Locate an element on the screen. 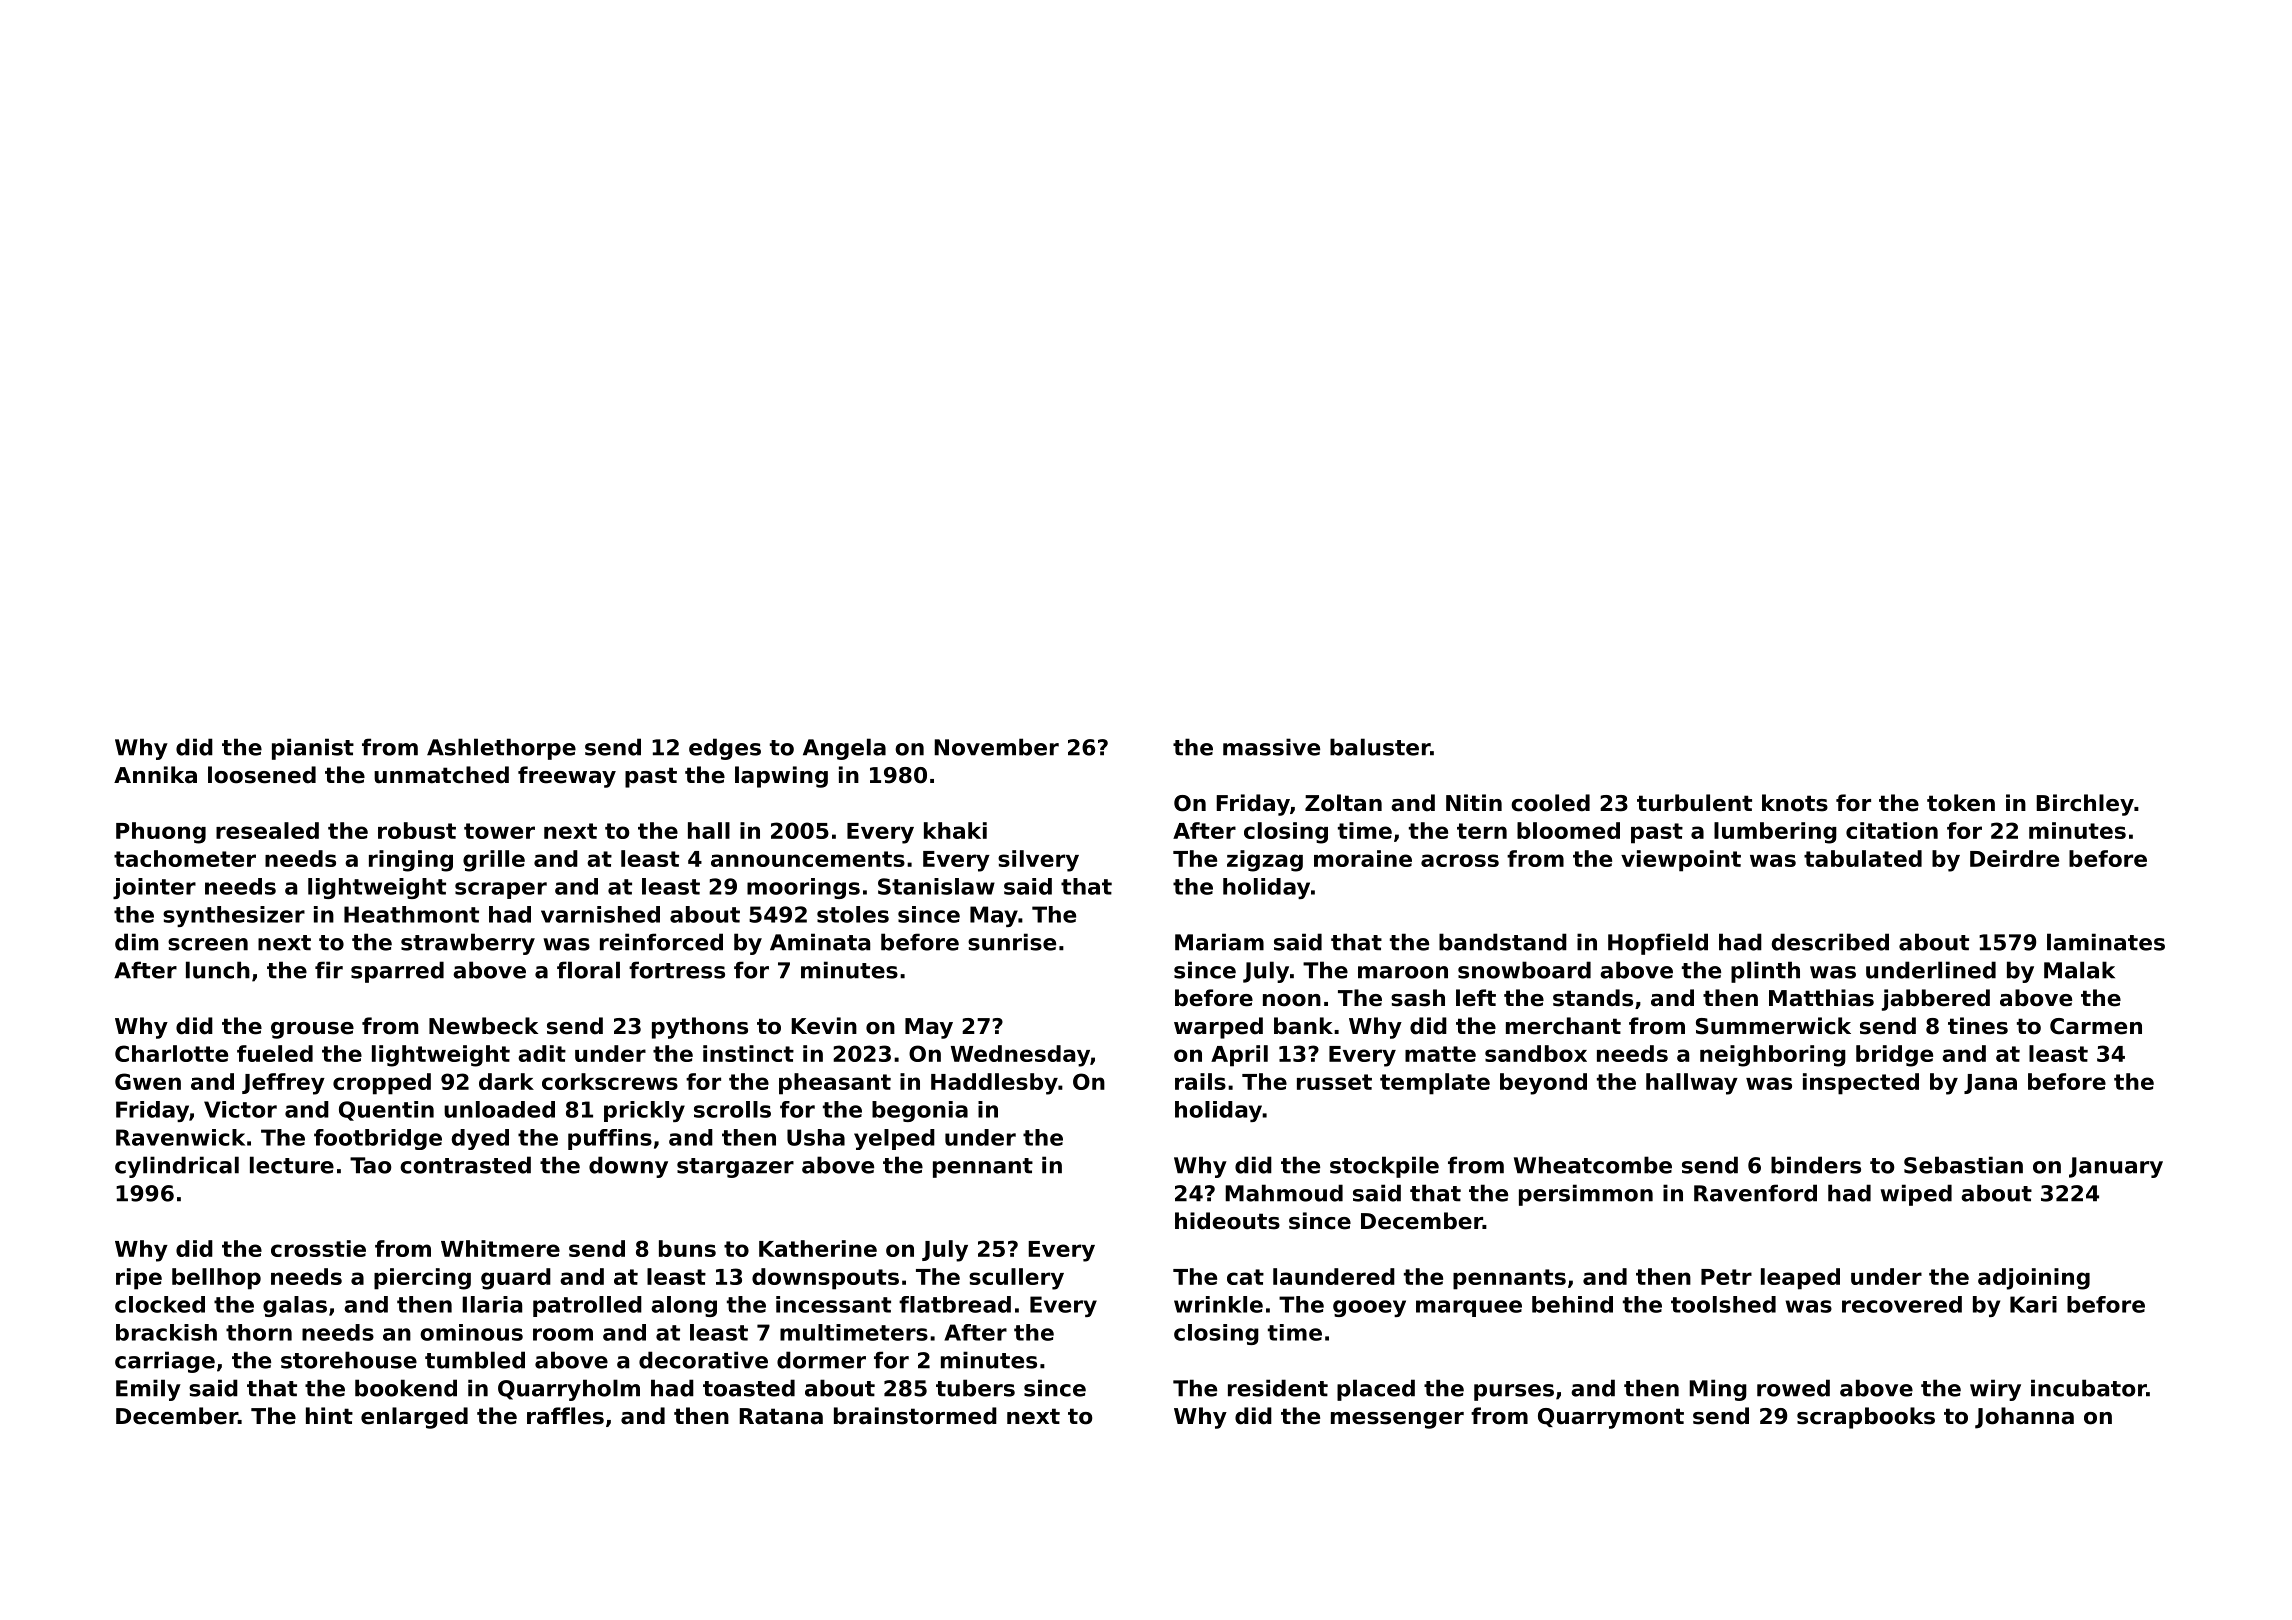 Image resolution: width=2292 pixels, height=1620 pixels. galas is located at coordinates (295, 1306).
